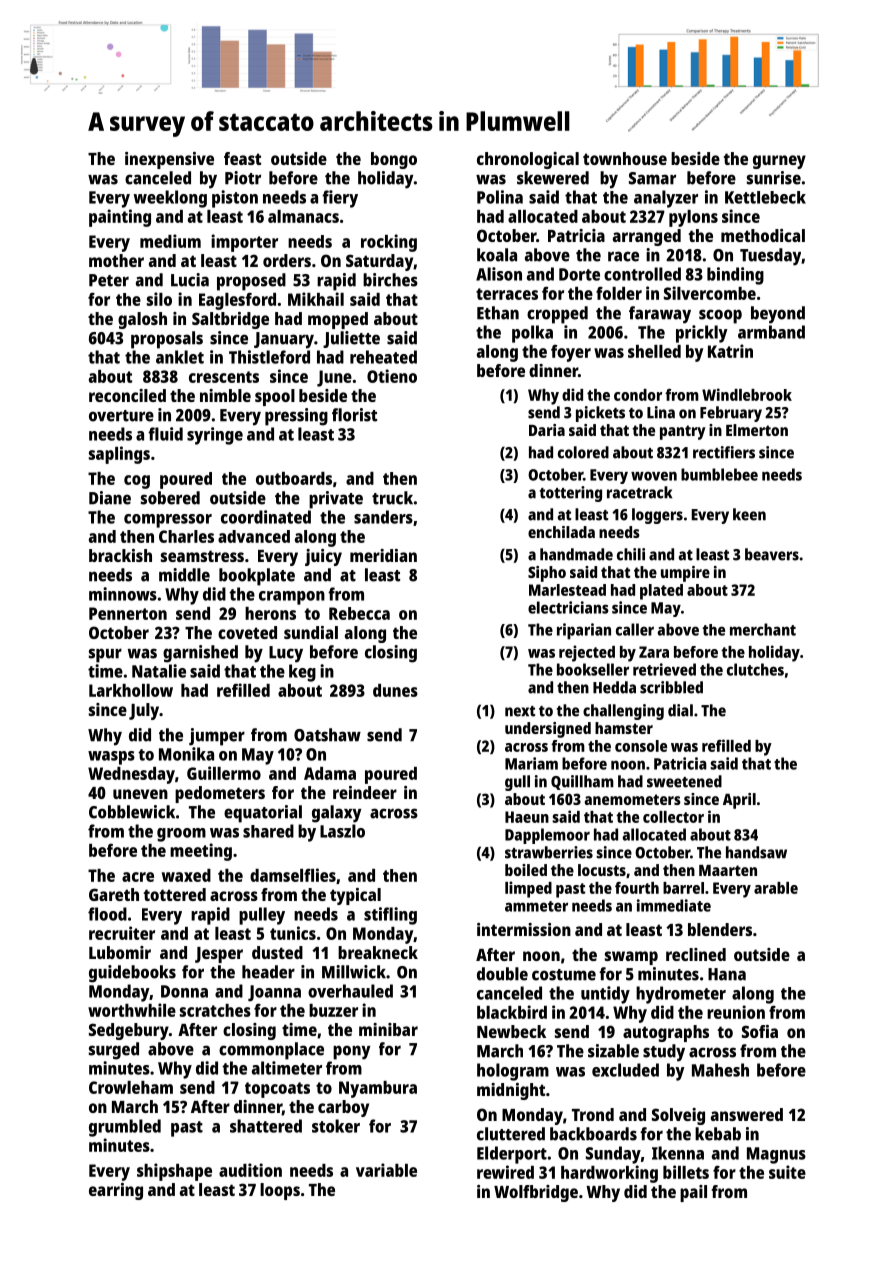 This document has height=1269, width=894. What do you see at coordinates (269, 357) in the document?
I see `Thistleford` at bounding box center [269, 357].
